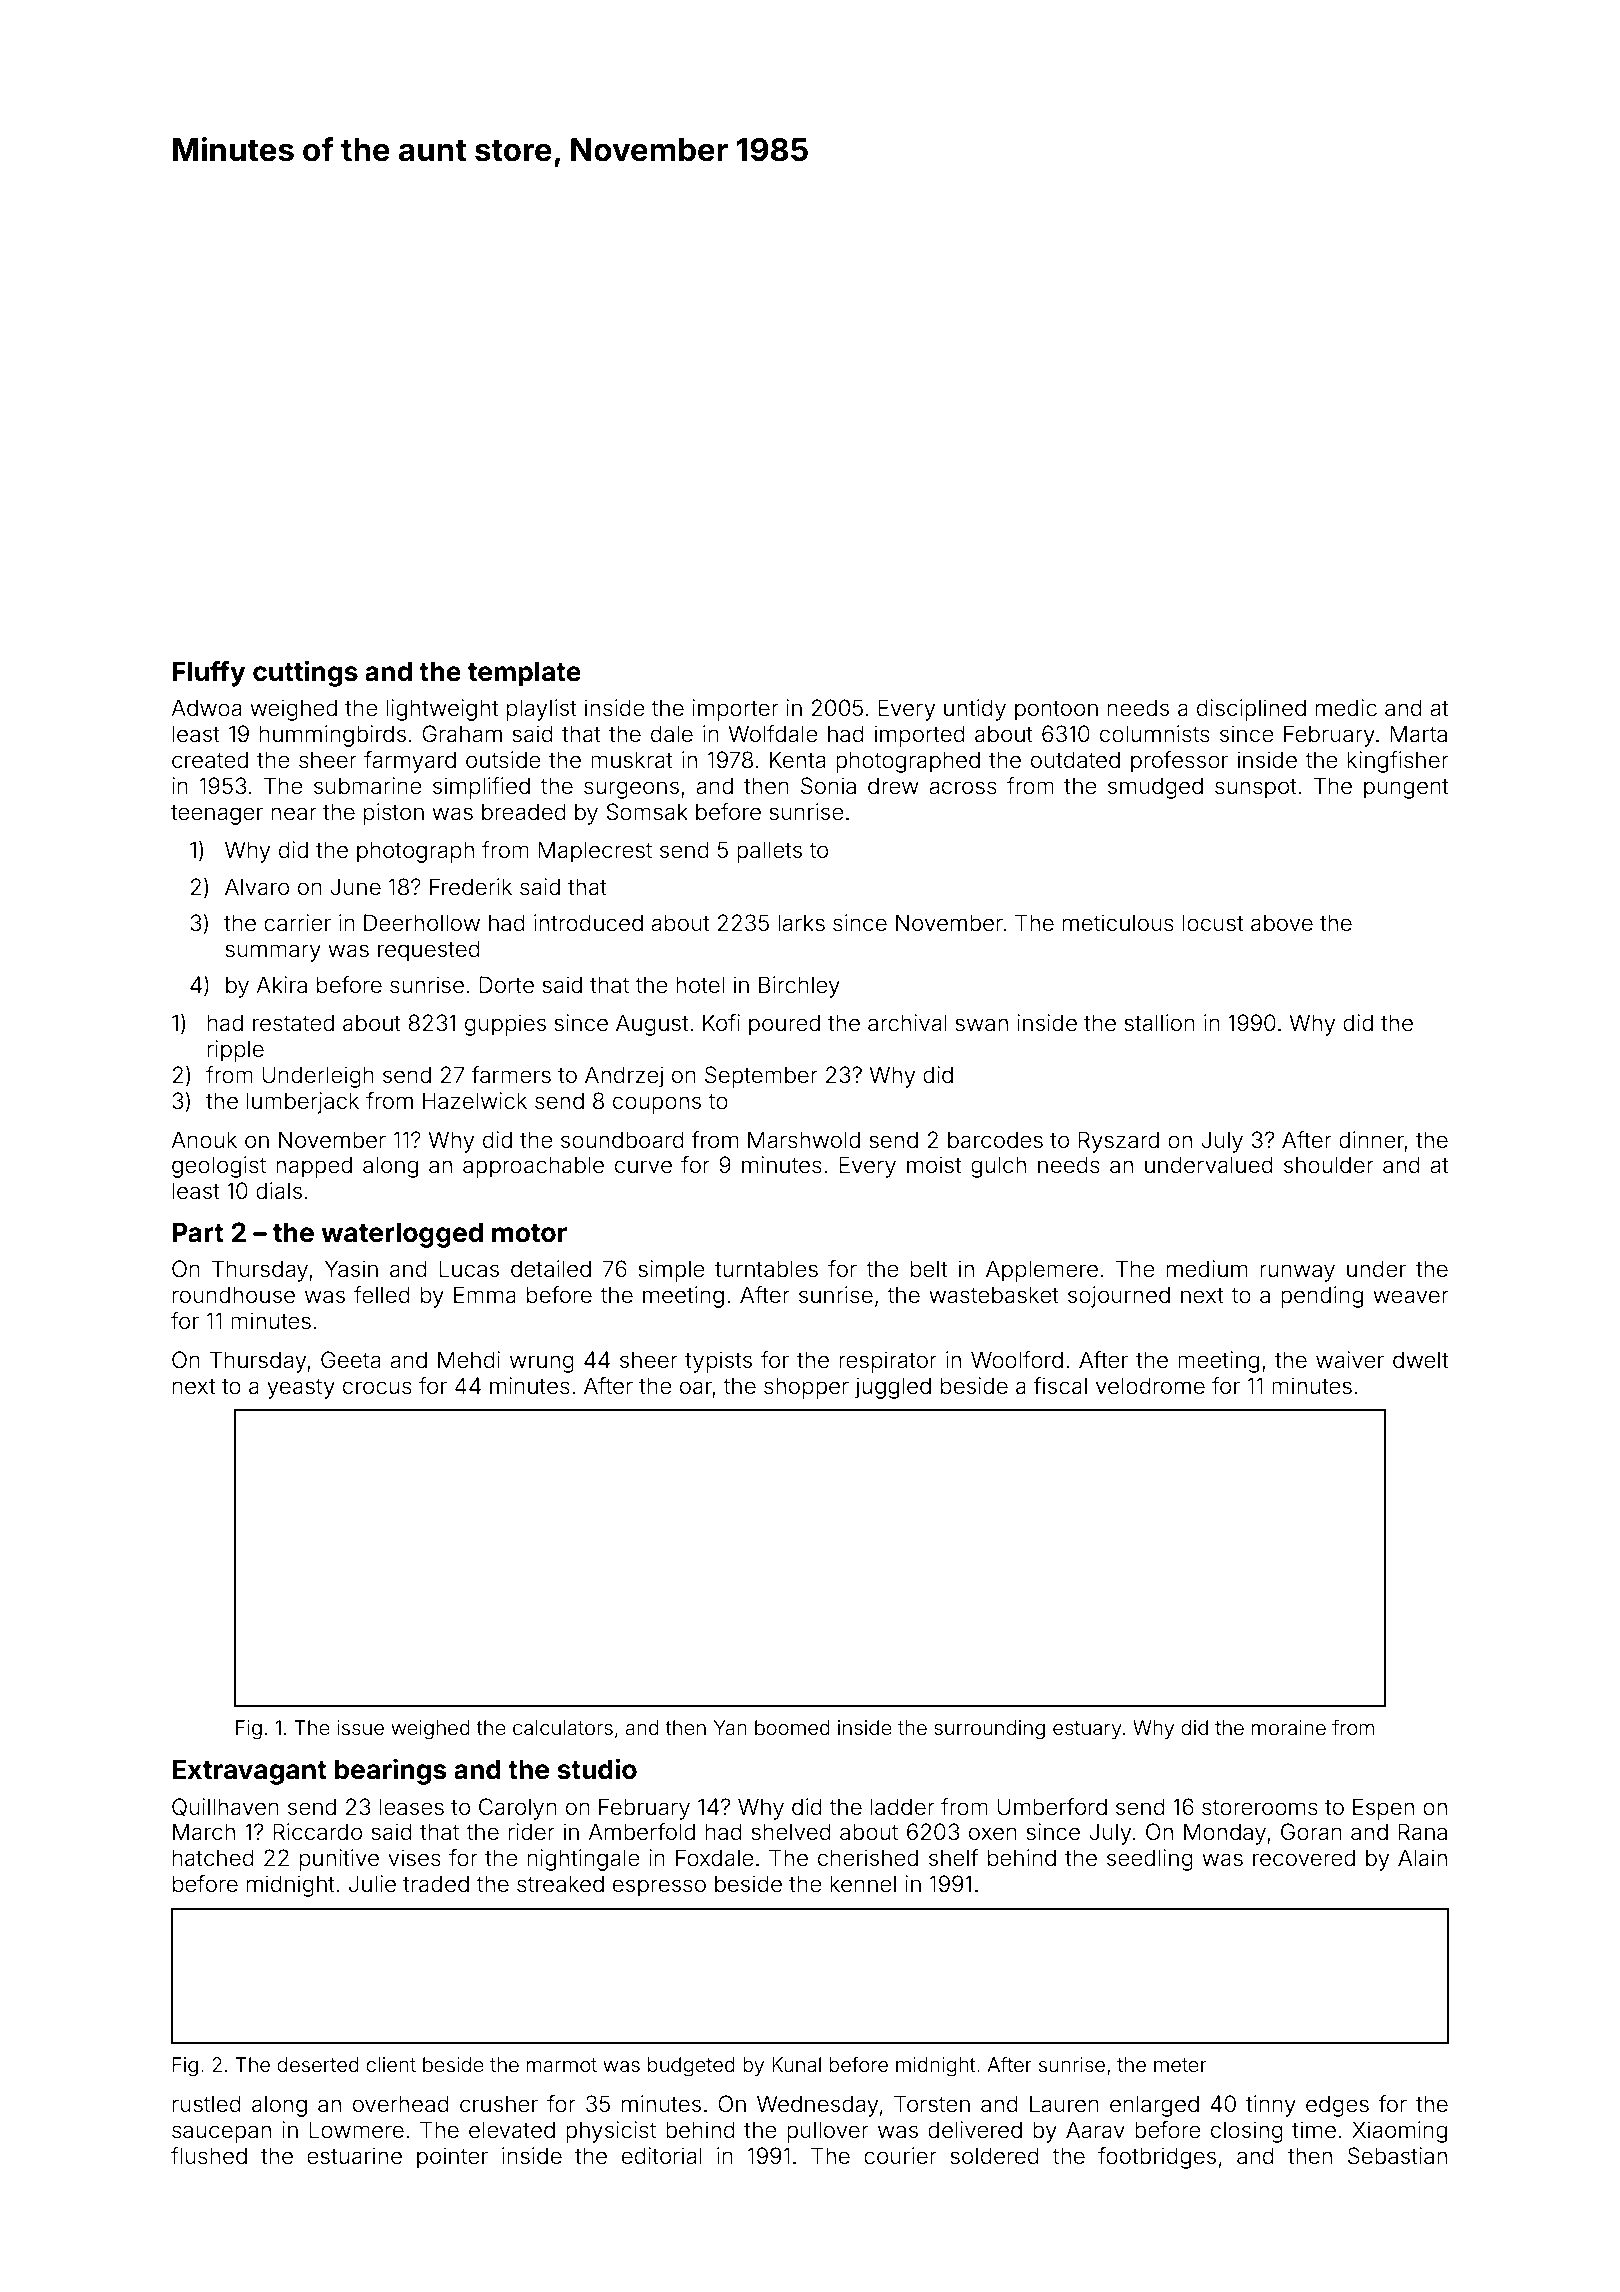 This screenshot has width=1620, height=2292. Describe the element at coordinates (641, 1832) in the screenshot. I see `Amberfold` at that location.
